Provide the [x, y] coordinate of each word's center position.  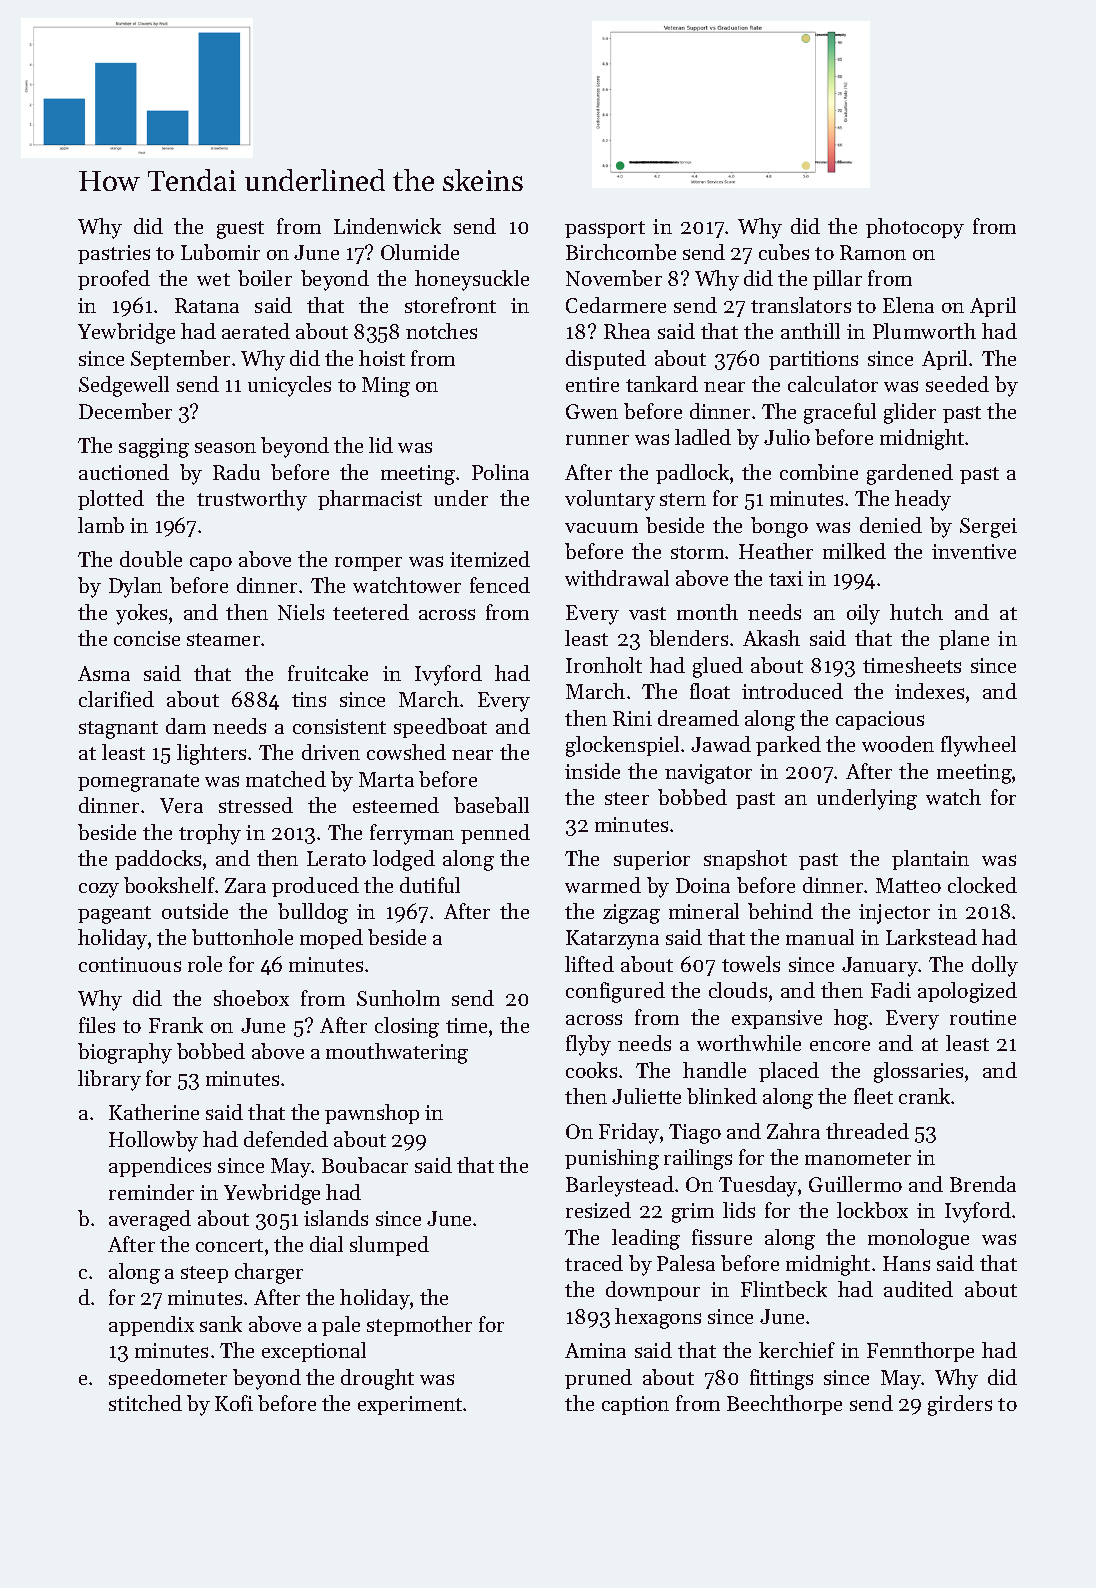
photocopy [915, 228]
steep [204, 1274]
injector [894, 914]
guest [240, 230]
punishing [612, 1159]
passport [605, 229]
